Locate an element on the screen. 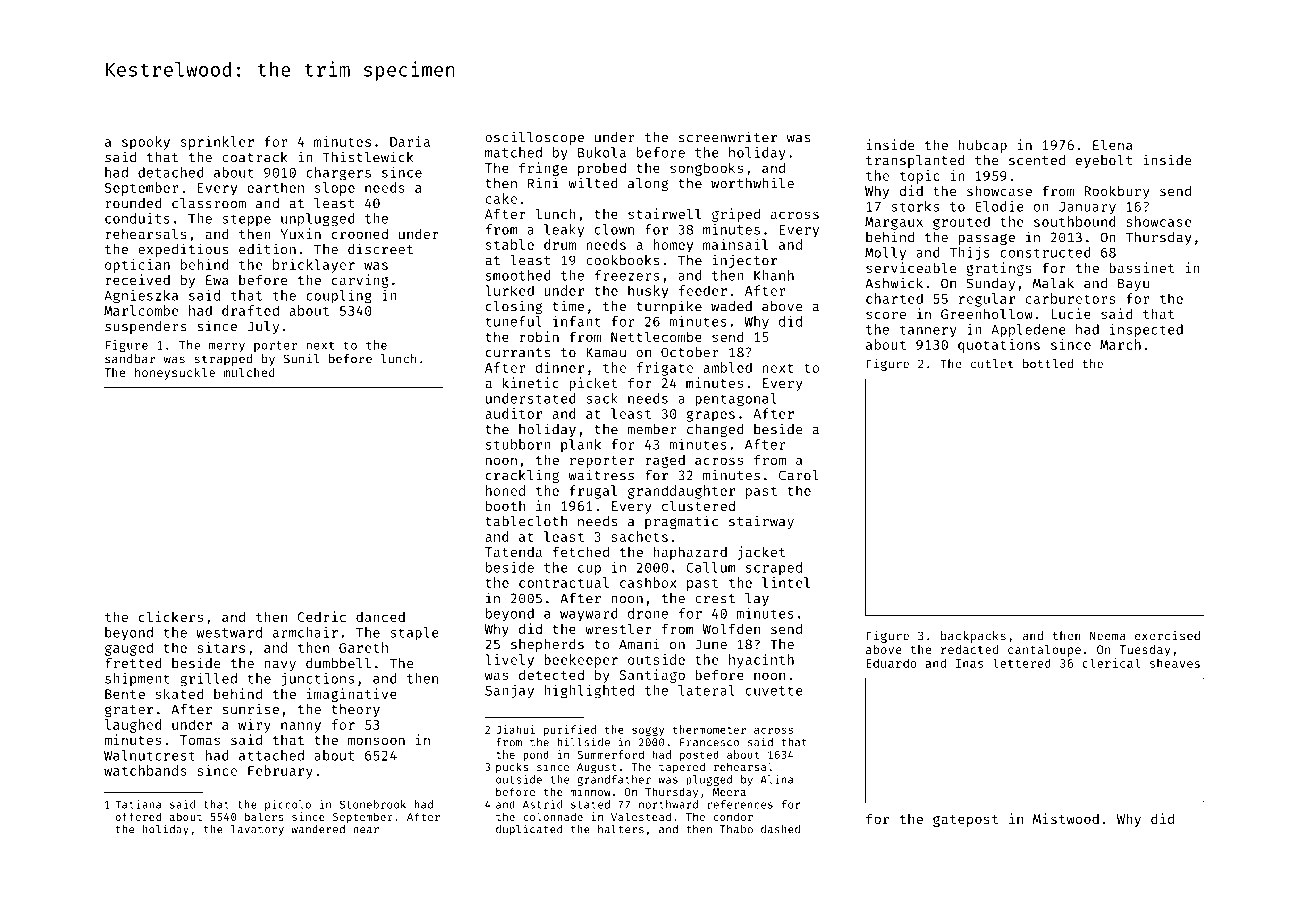 Image resolution: width=1308 pixels, height=924 pixels. Mistwood is located at coordinates (1066, 818).
